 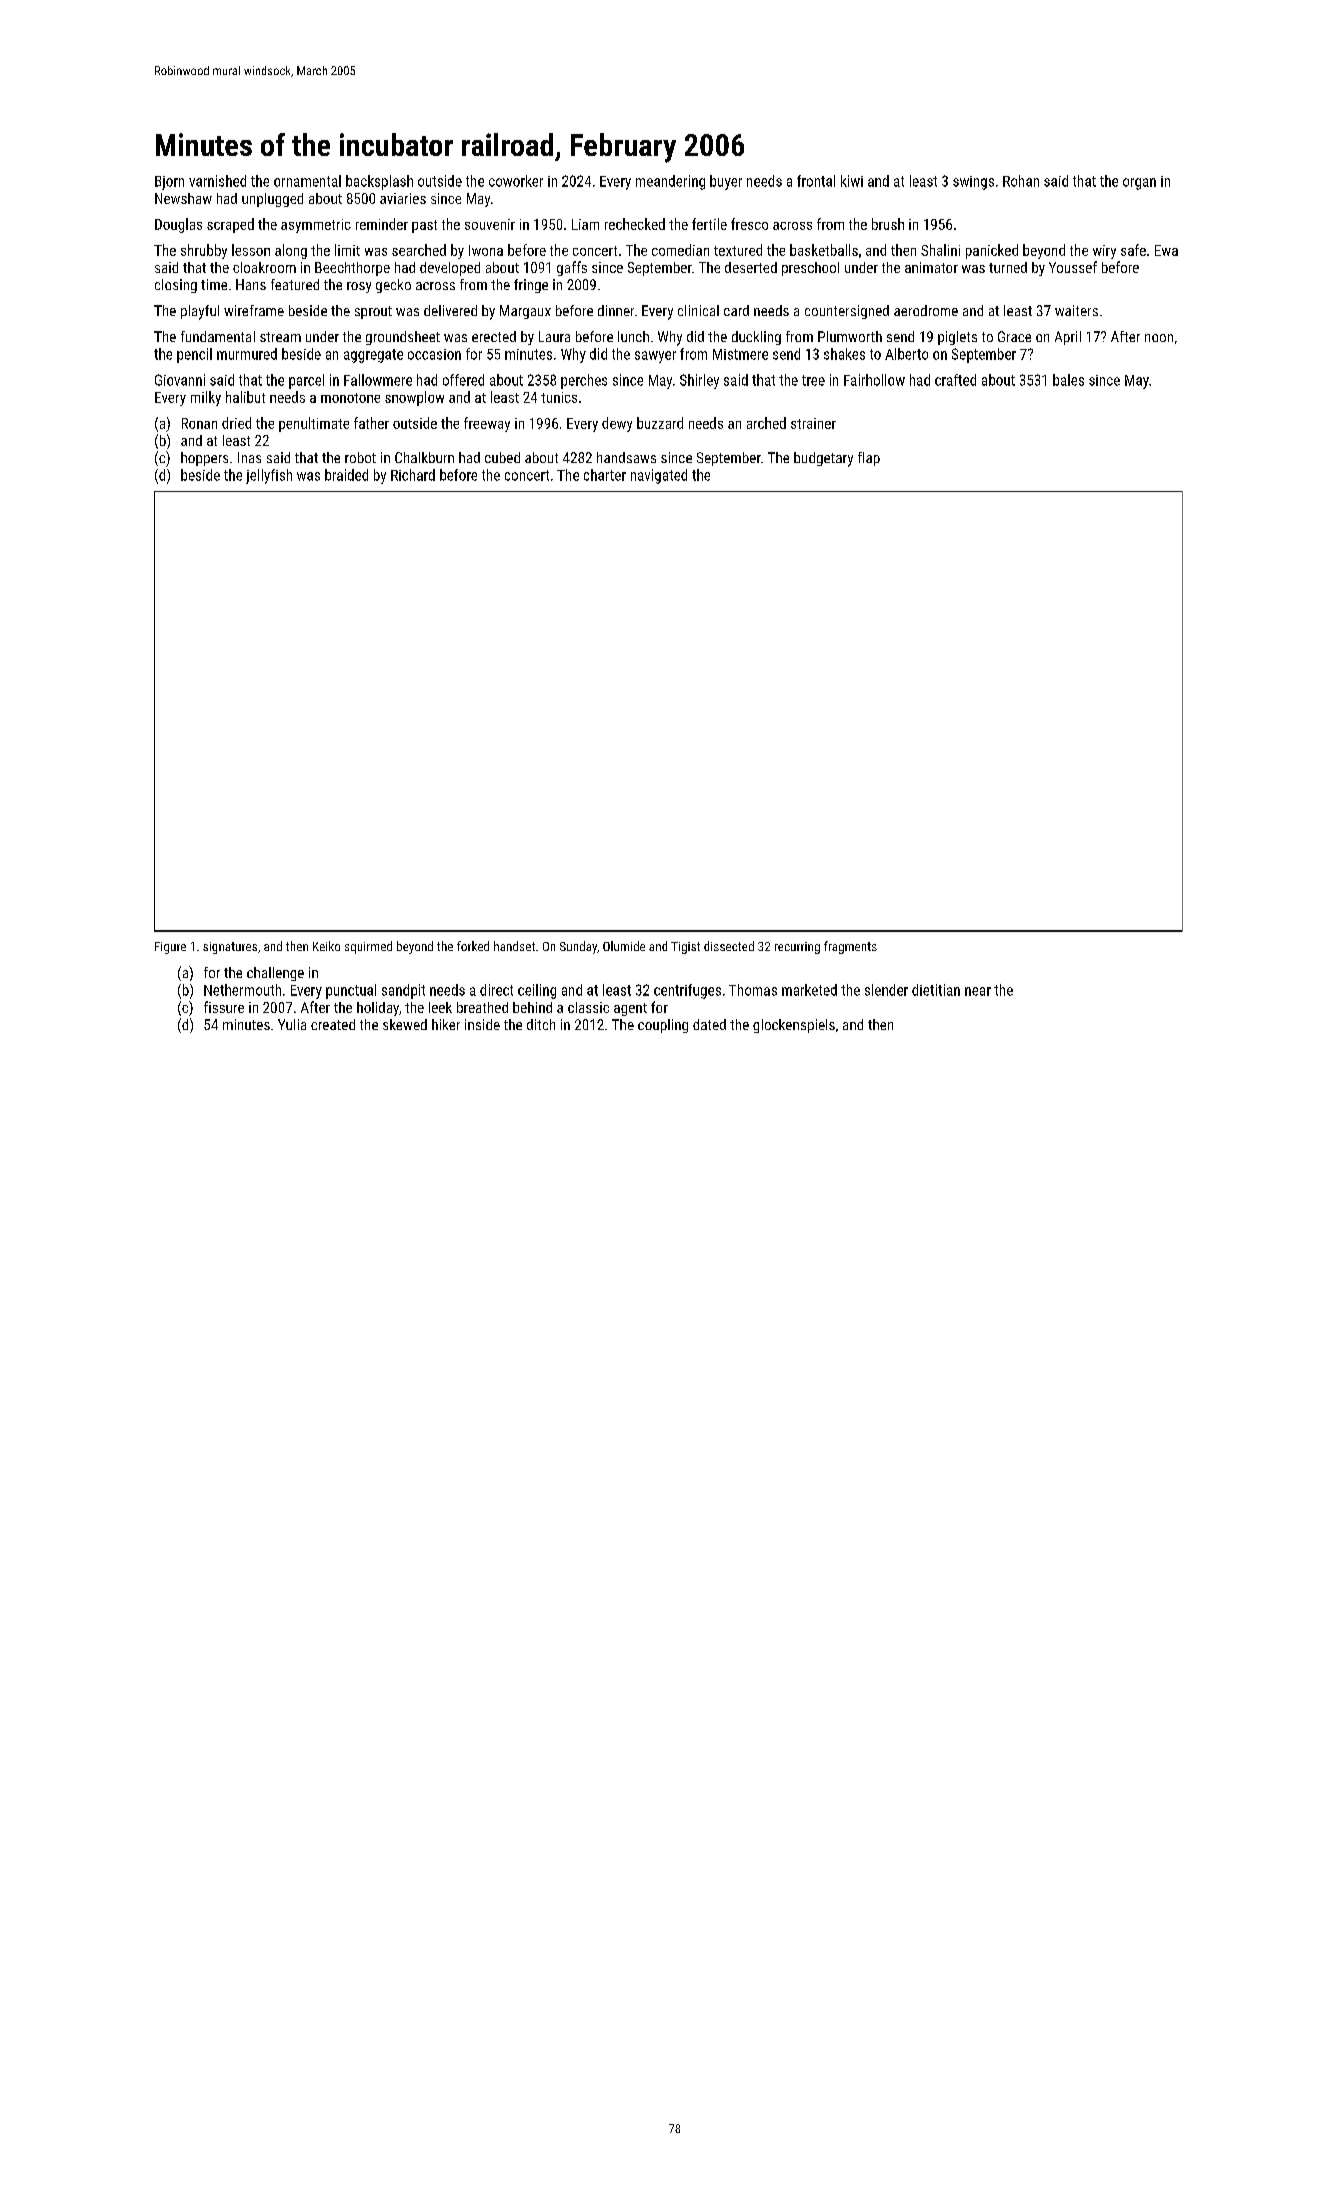 What do you see at coordinates (729, 946) in the document?
I see `dissected` at bounding box center [729, 946].
